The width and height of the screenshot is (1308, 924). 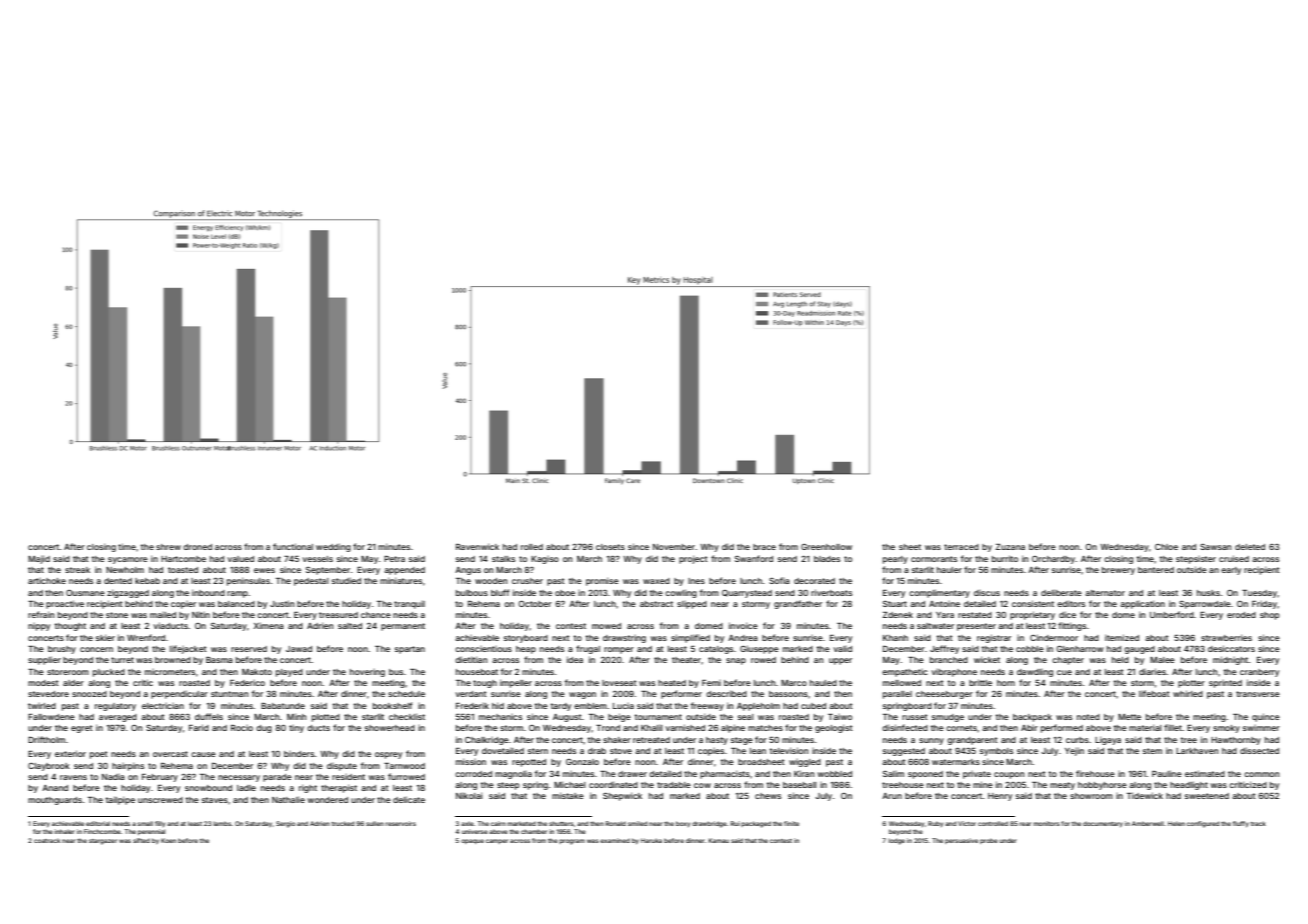 I want to click on Quarrystead, so click(x=747, y=594).
